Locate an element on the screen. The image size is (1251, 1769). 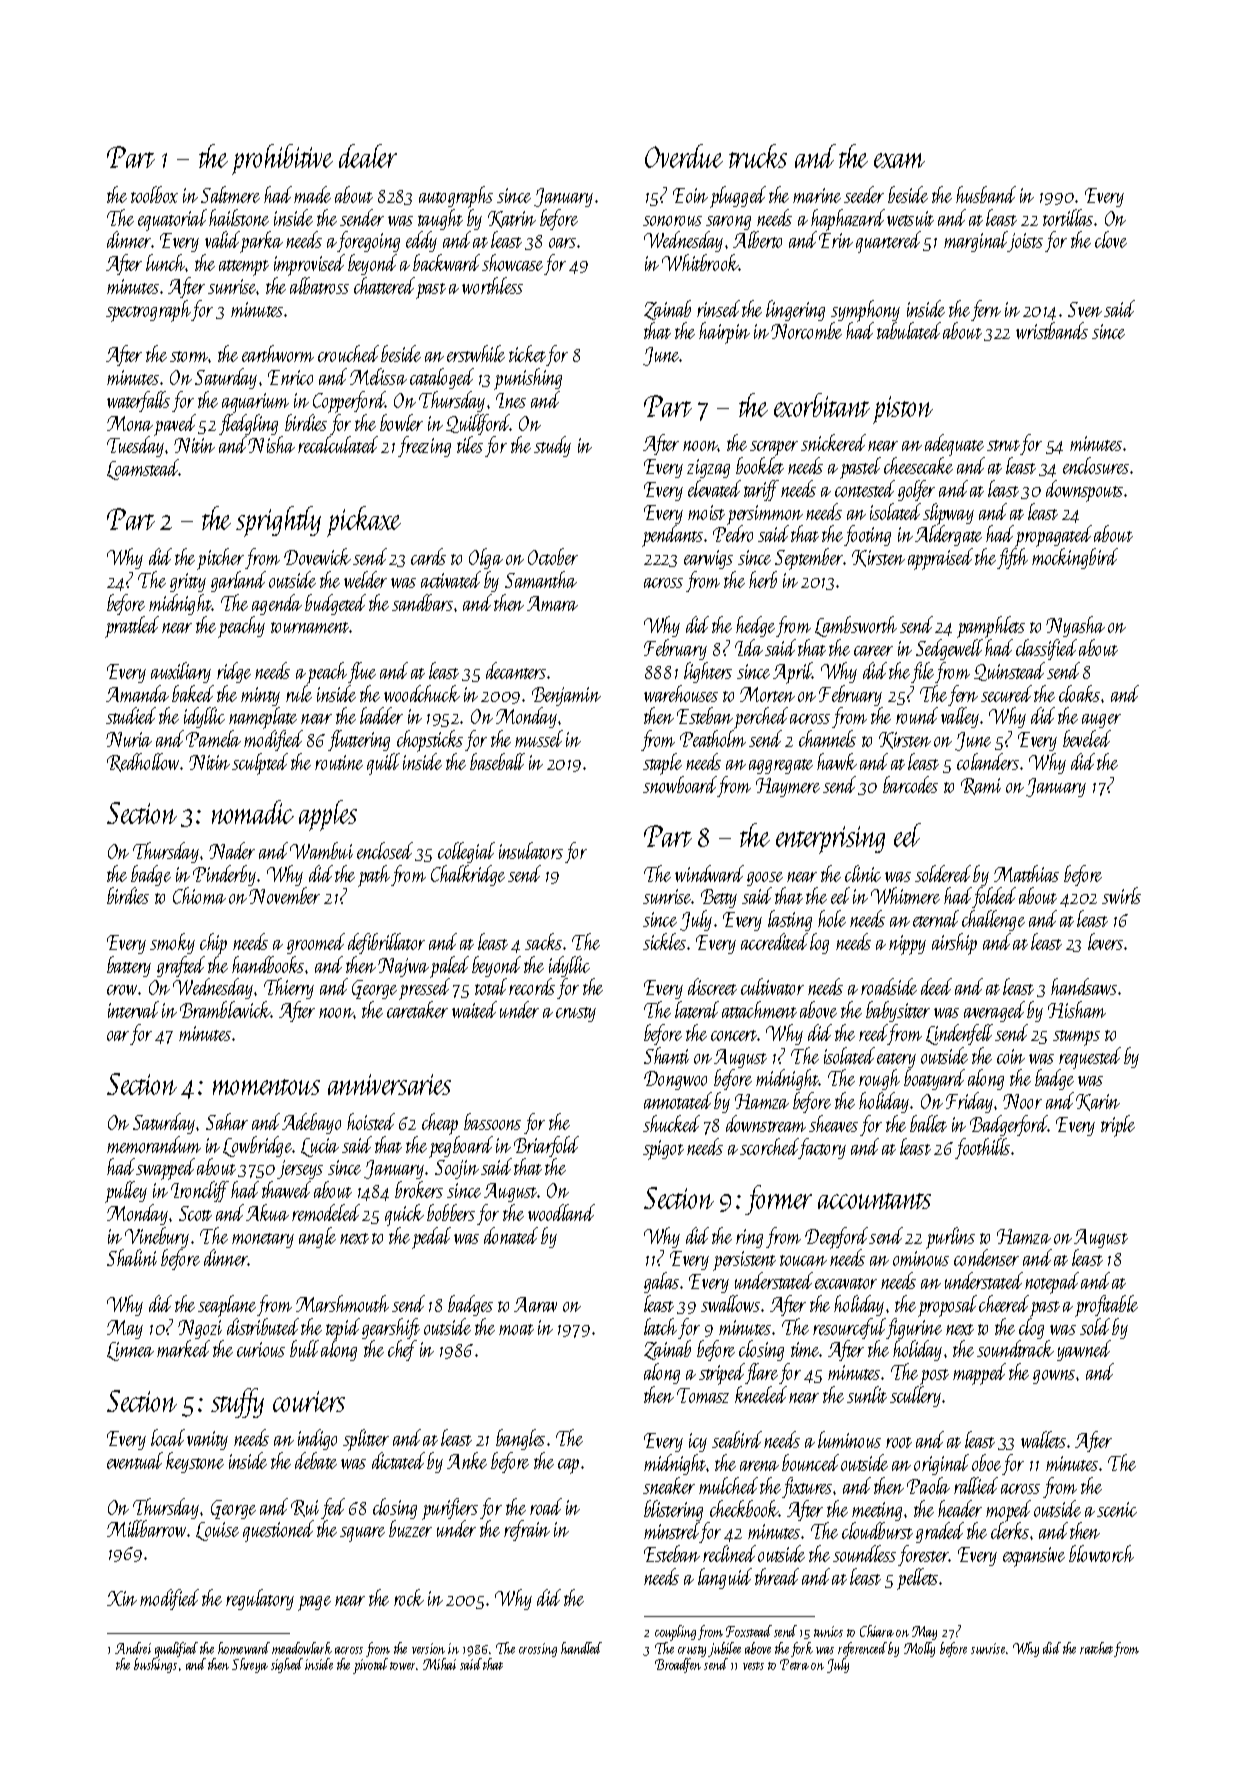
Amara is located at coordinates (552, 603).
